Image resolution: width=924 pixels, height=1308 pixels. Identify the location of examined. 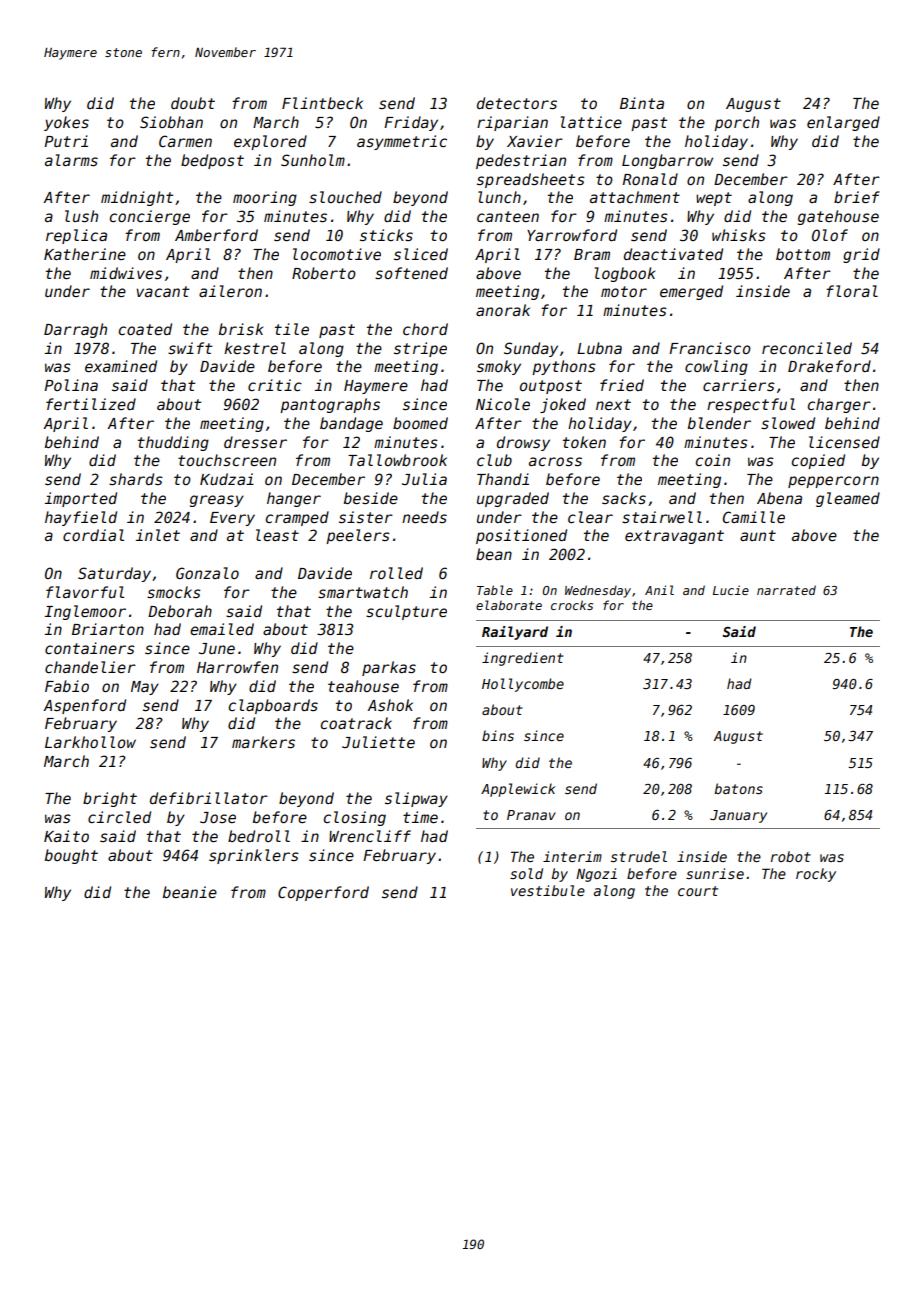
(121, 366).
